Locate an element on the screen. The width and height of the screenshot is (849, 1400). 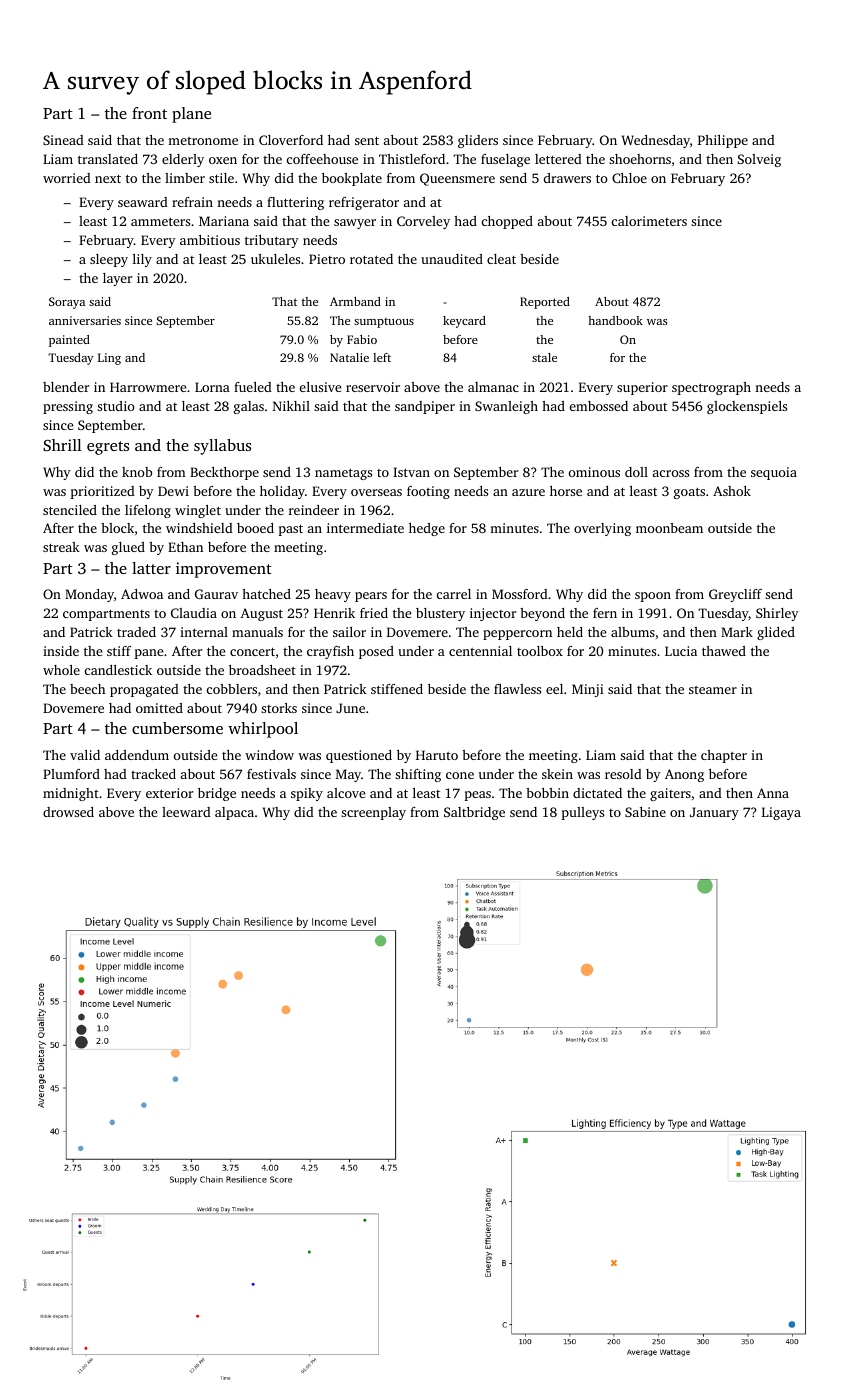
calorimeters is located at coordinates (649, 221).
